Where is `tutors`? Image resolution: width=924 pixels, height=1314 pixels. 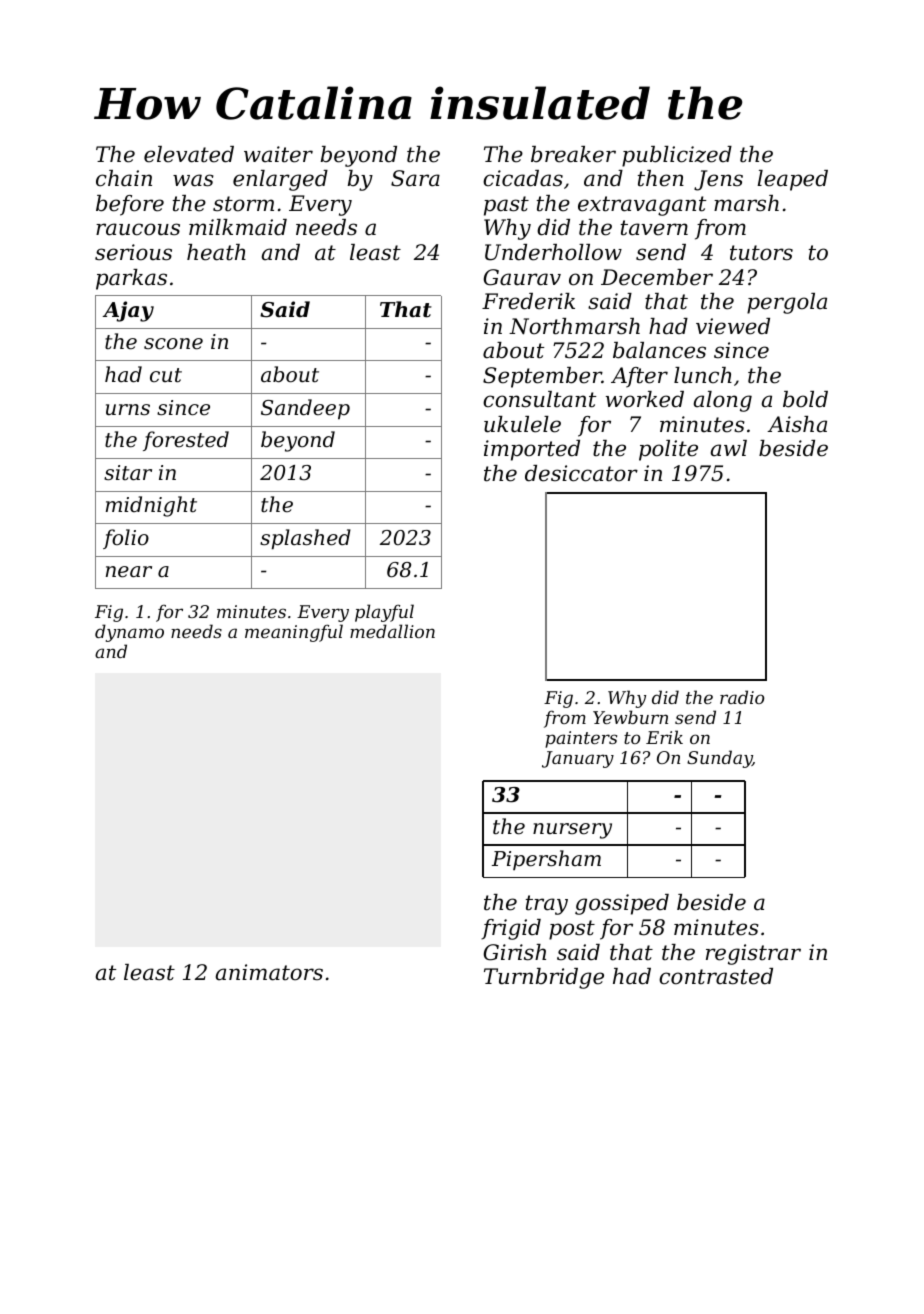
tutors is located at coordinates (761, 253).
